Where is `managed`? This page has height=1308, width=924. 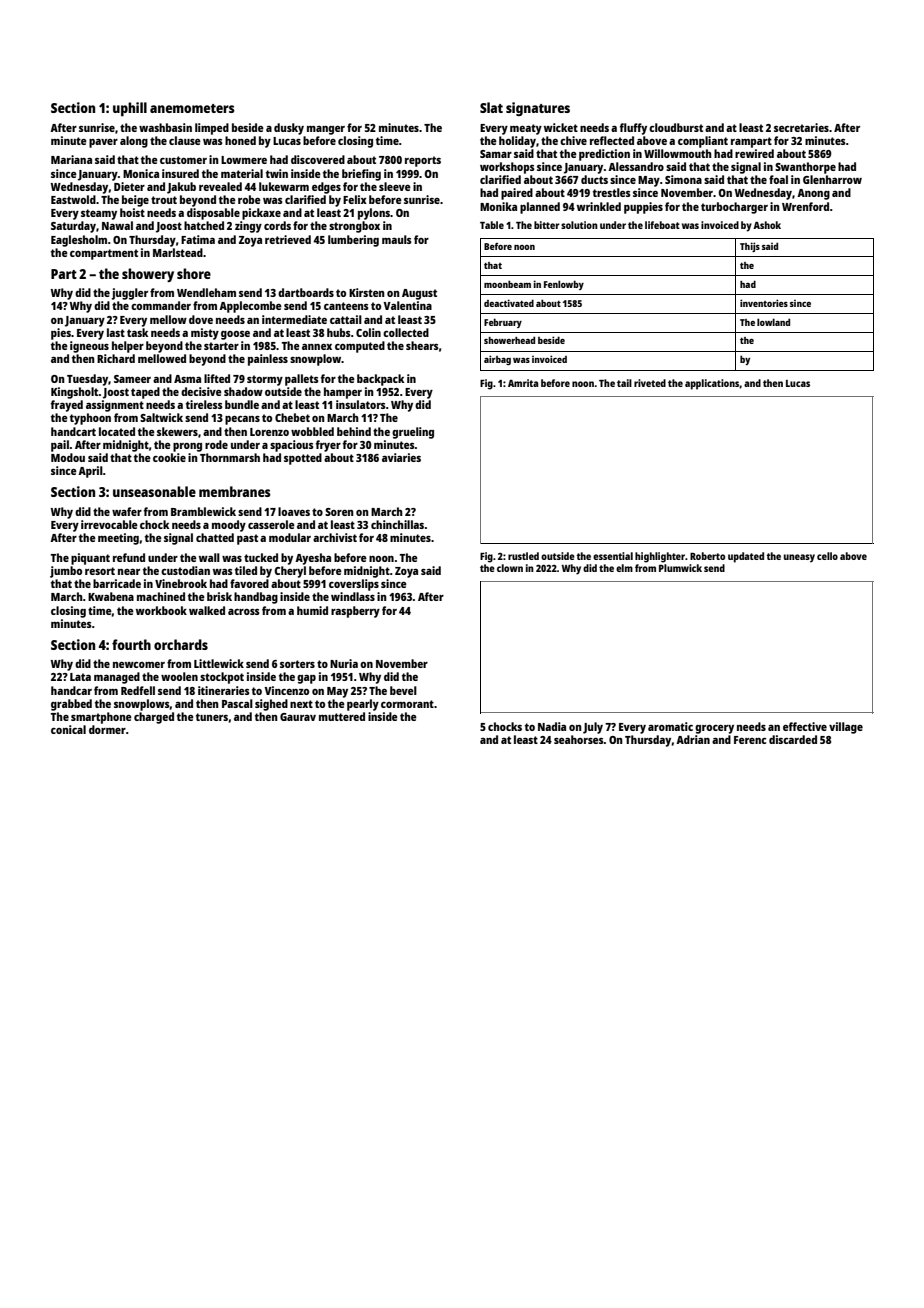
managed is located at coordinates (117, 678).
